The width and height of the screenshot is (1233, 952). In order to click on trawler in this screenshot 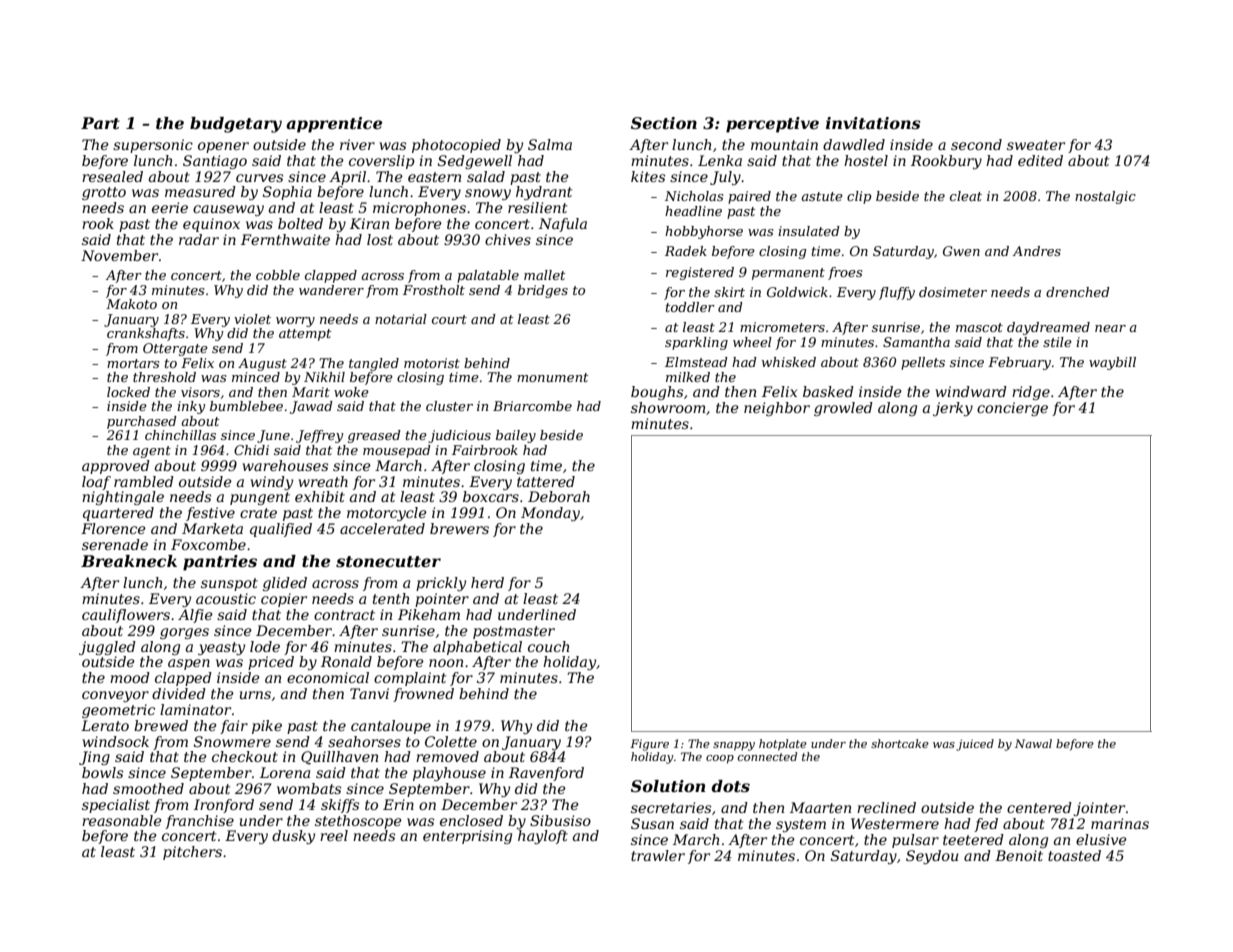, I will do `click(658, 855)`.
